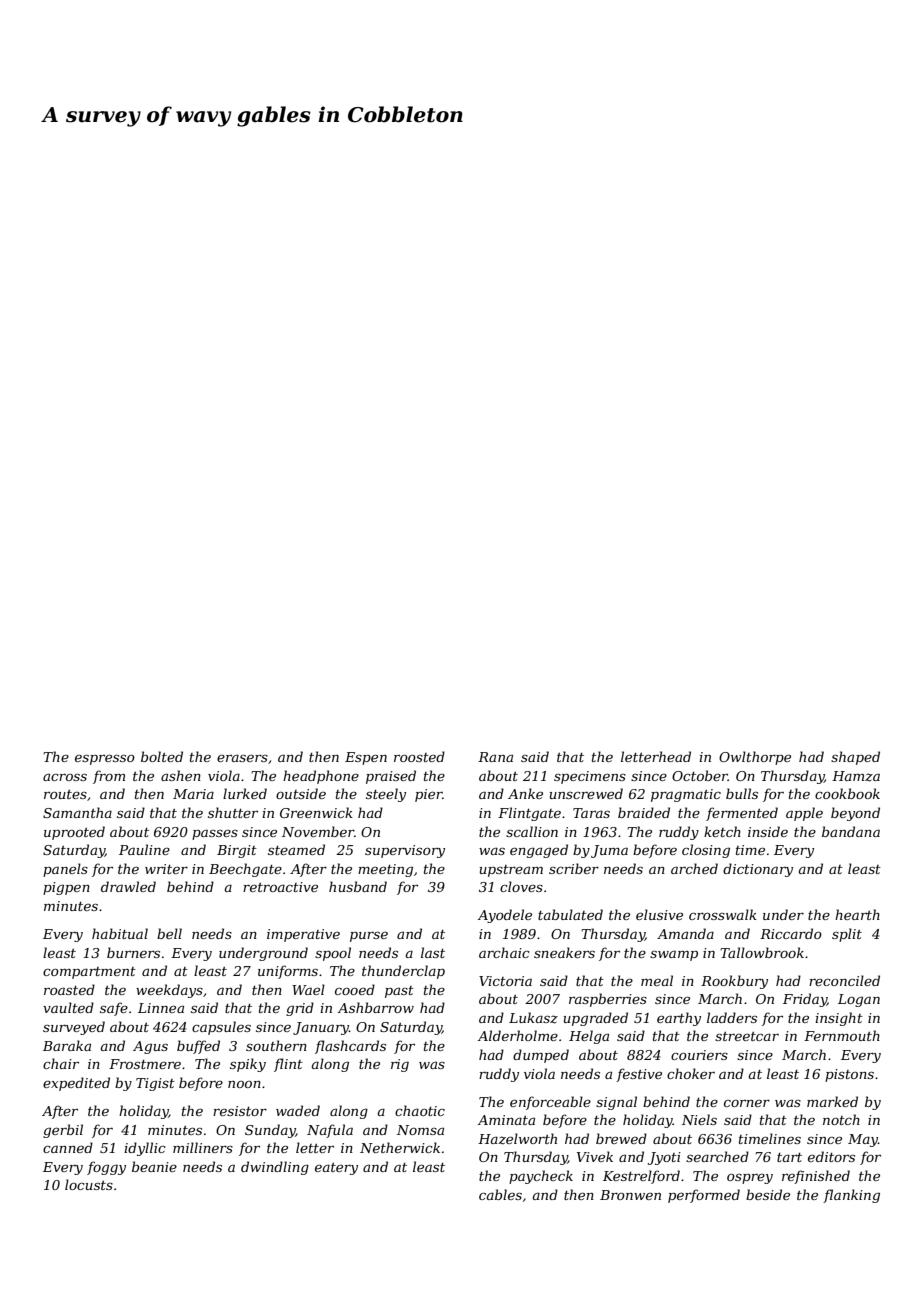 Image resolution: width=924 pixels, height=1308 pixels. What do you see at coordinates (391, 777) in the image?
I see `praised` at bounding box center [391, 777].
